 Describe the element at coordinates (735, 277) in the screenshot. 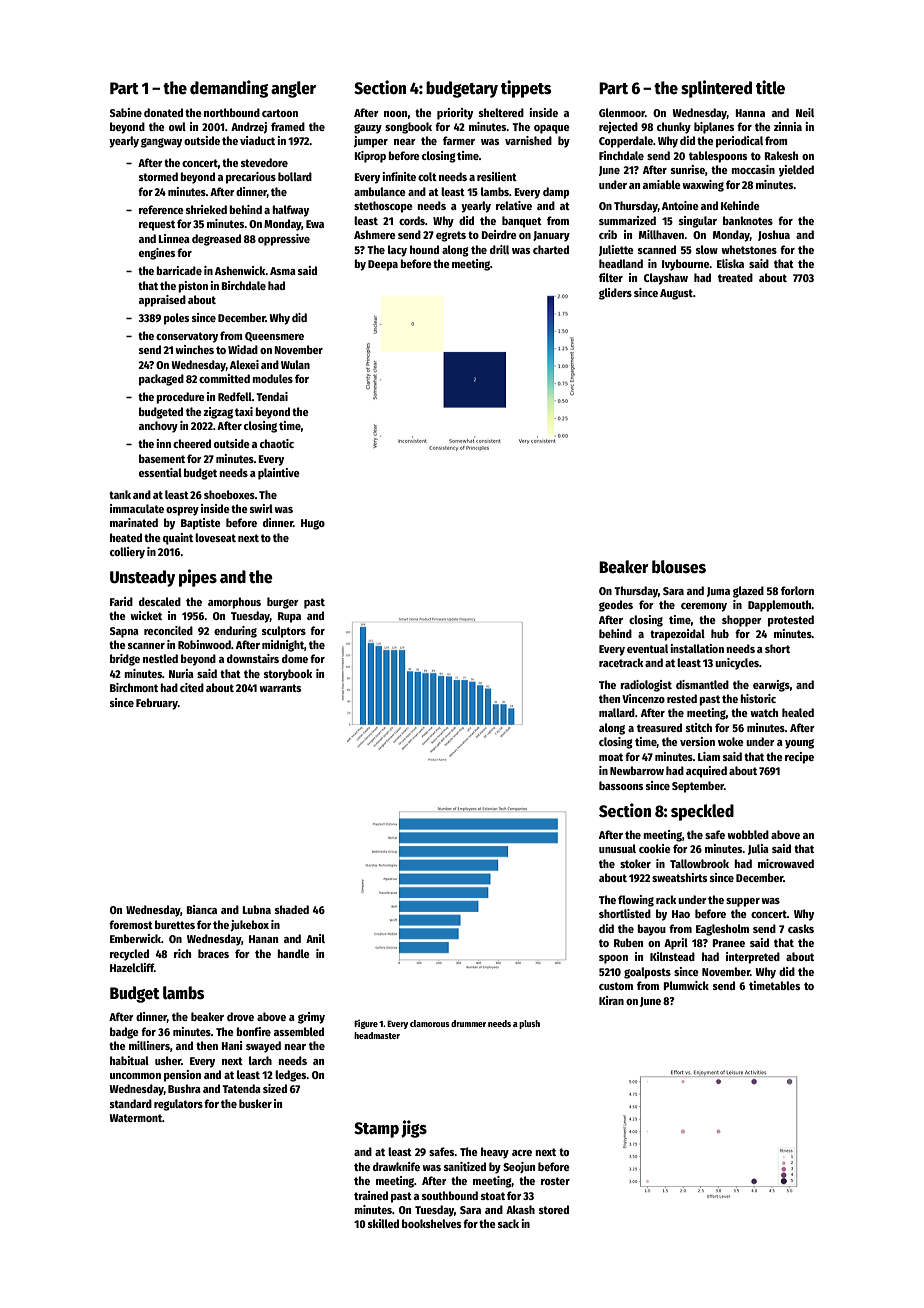

I see `treated` at that location.
